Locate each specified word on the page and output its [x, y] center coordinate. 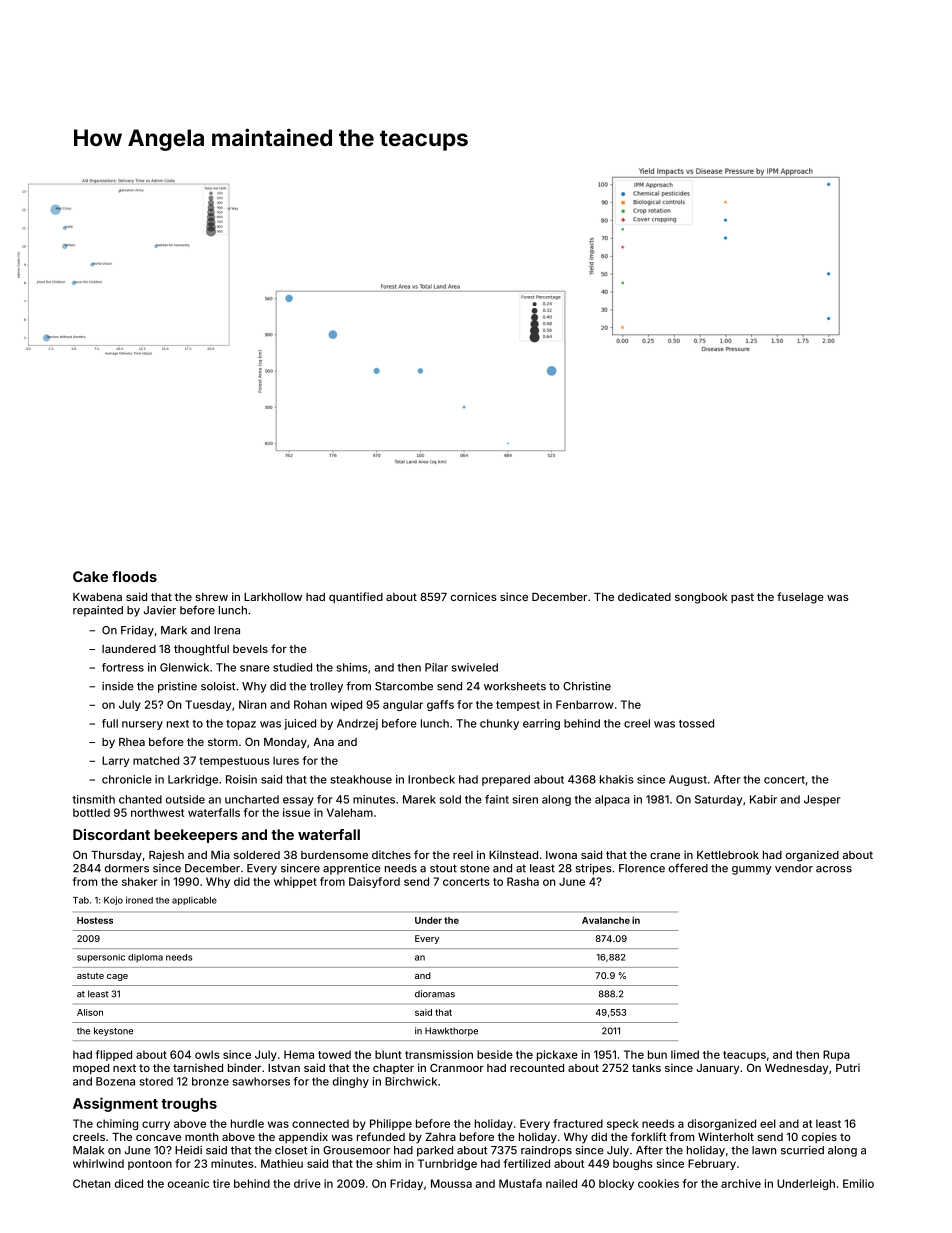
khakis [617, 779]
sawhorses [261, 1081]
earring [541, 724]
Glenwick [184, 667]
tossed [696, 723]
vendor [794, 868]
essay [298, 801]
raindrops [546, 1151]
